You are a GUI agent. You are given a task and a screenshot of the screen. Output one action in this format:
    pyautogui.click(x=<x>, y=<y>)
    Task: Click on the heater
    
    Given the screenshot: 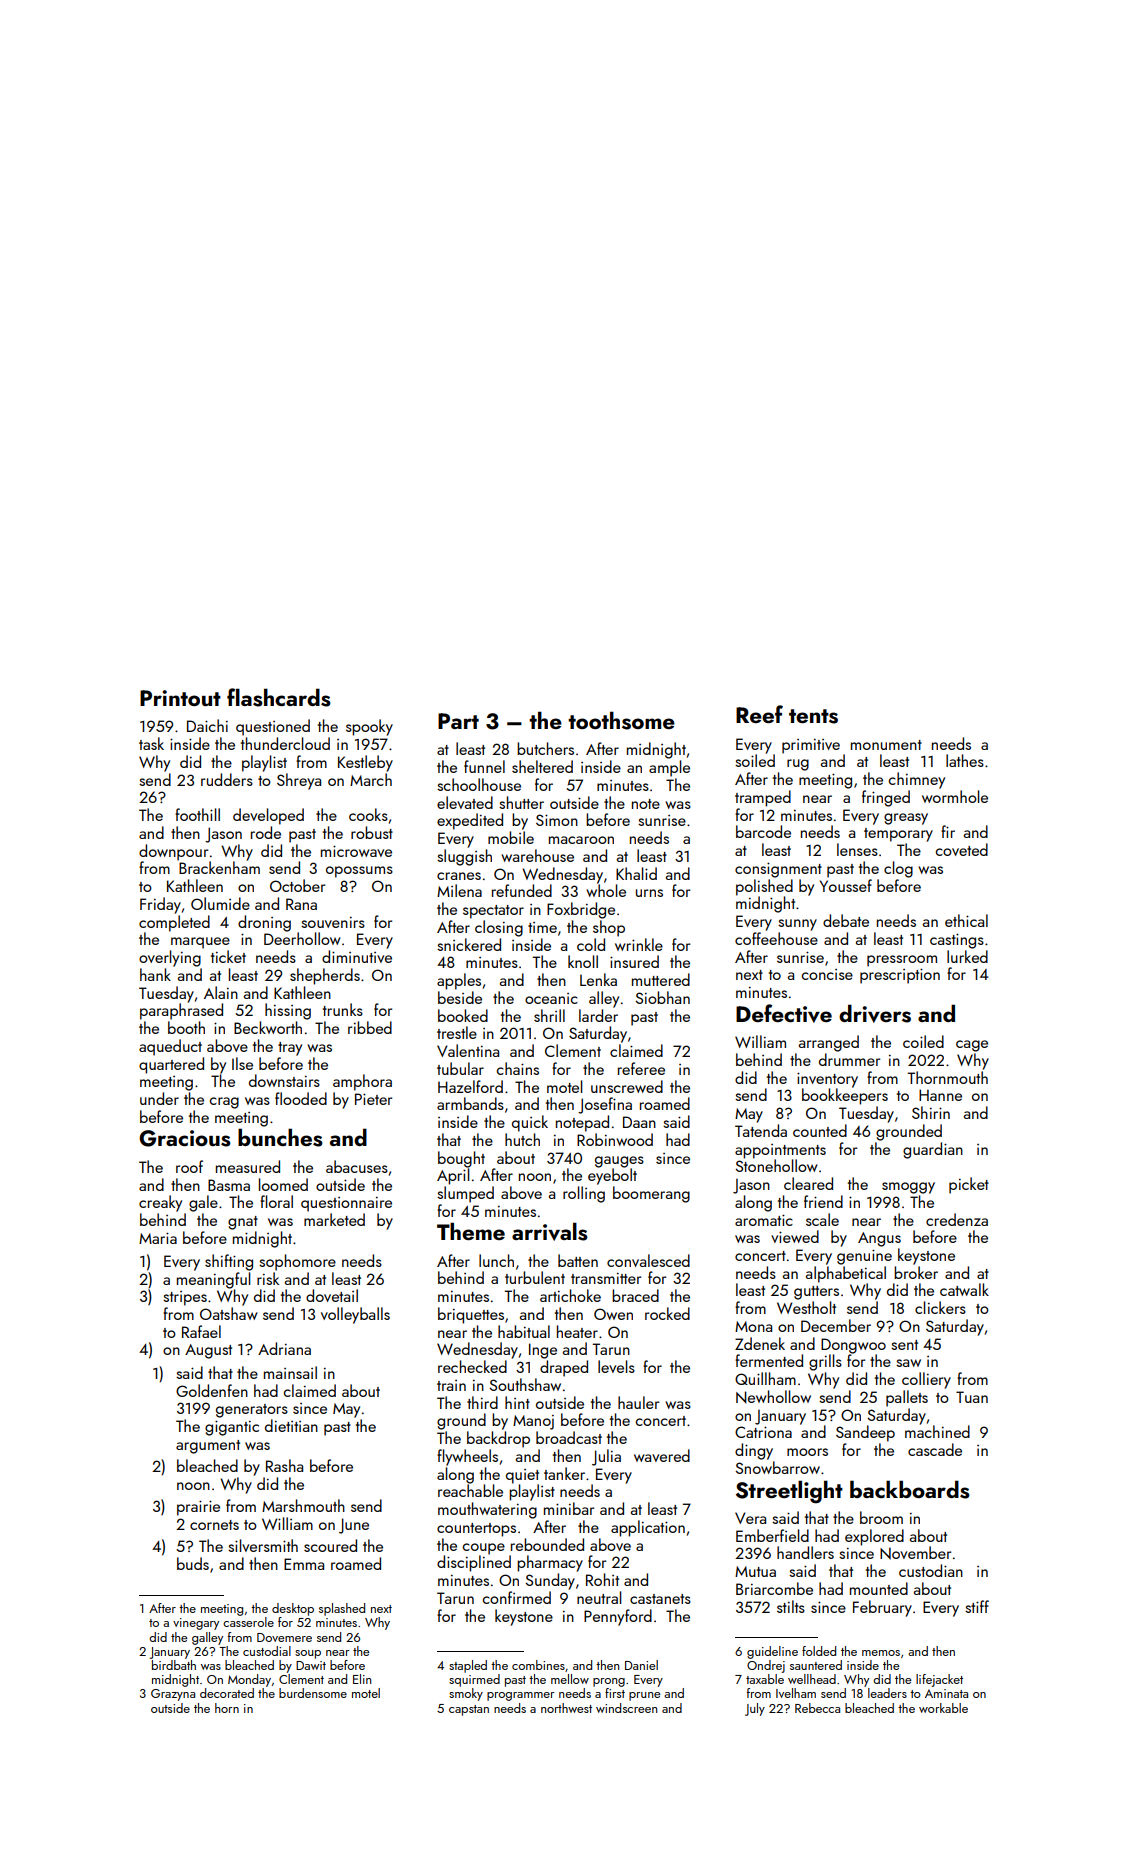 What is the action you would take?
    pyautogui.click(x=577, y=1331)
